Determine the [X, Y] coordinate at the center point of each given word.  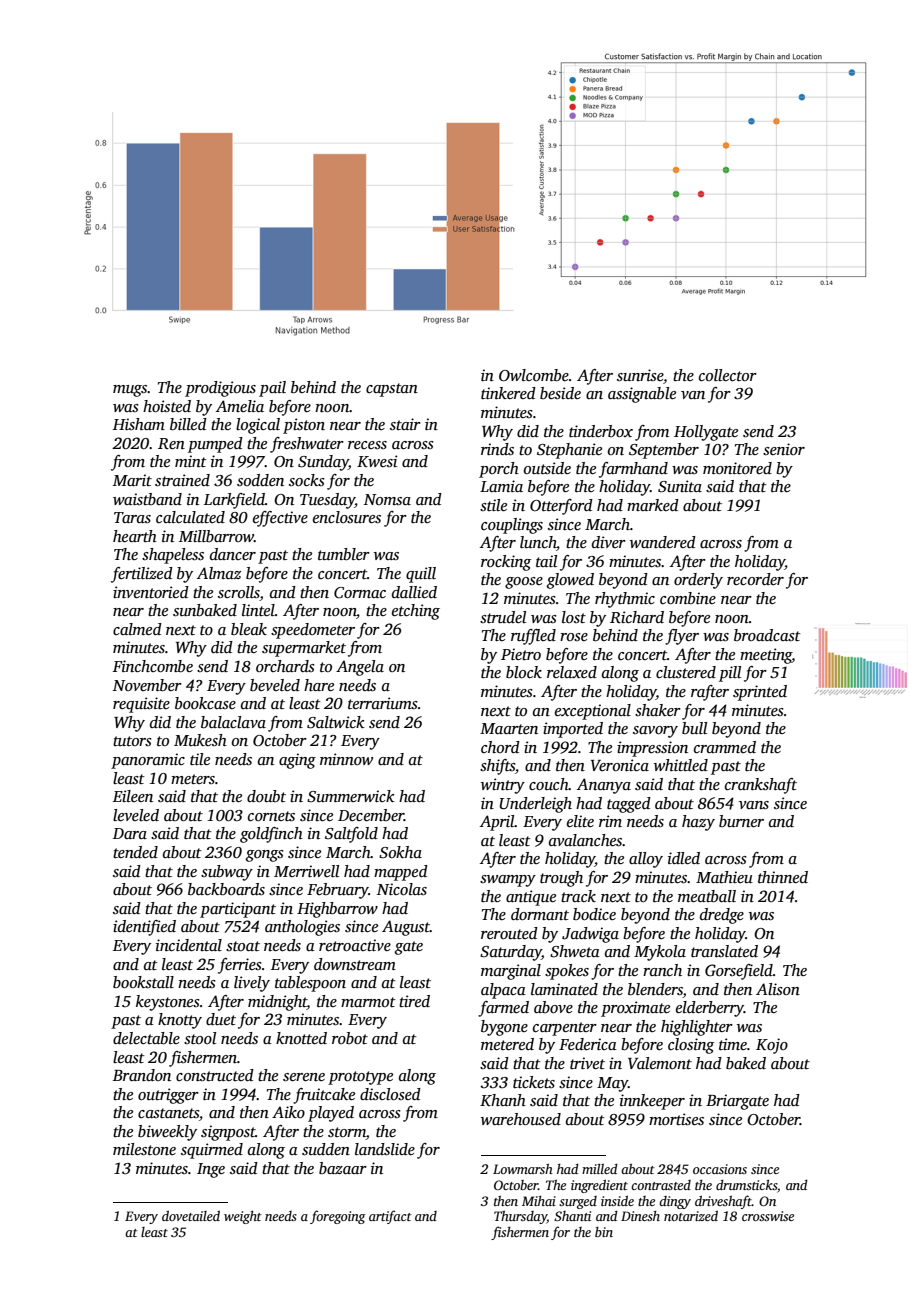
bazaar [343, 1168]
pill [730, 674]
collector [728, 375]
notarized [691, 1216]
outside [547, 468]
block [524, 672]
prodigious [220, 389]
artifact [390, 1217]
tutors [132, 741]
